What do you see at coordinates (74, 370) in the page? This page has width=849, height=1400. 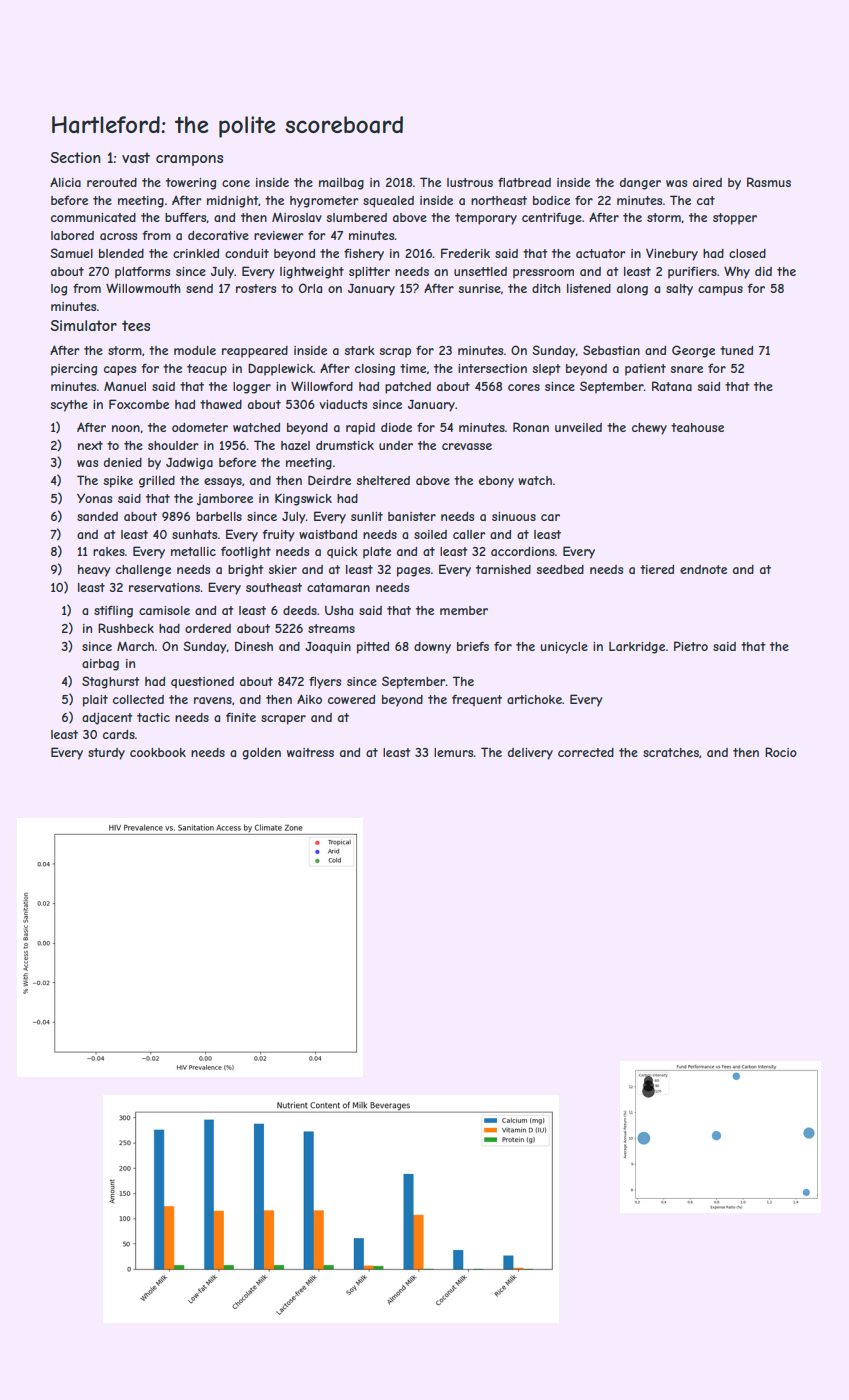 I see `piercing` at bounding box center [74, 370].
